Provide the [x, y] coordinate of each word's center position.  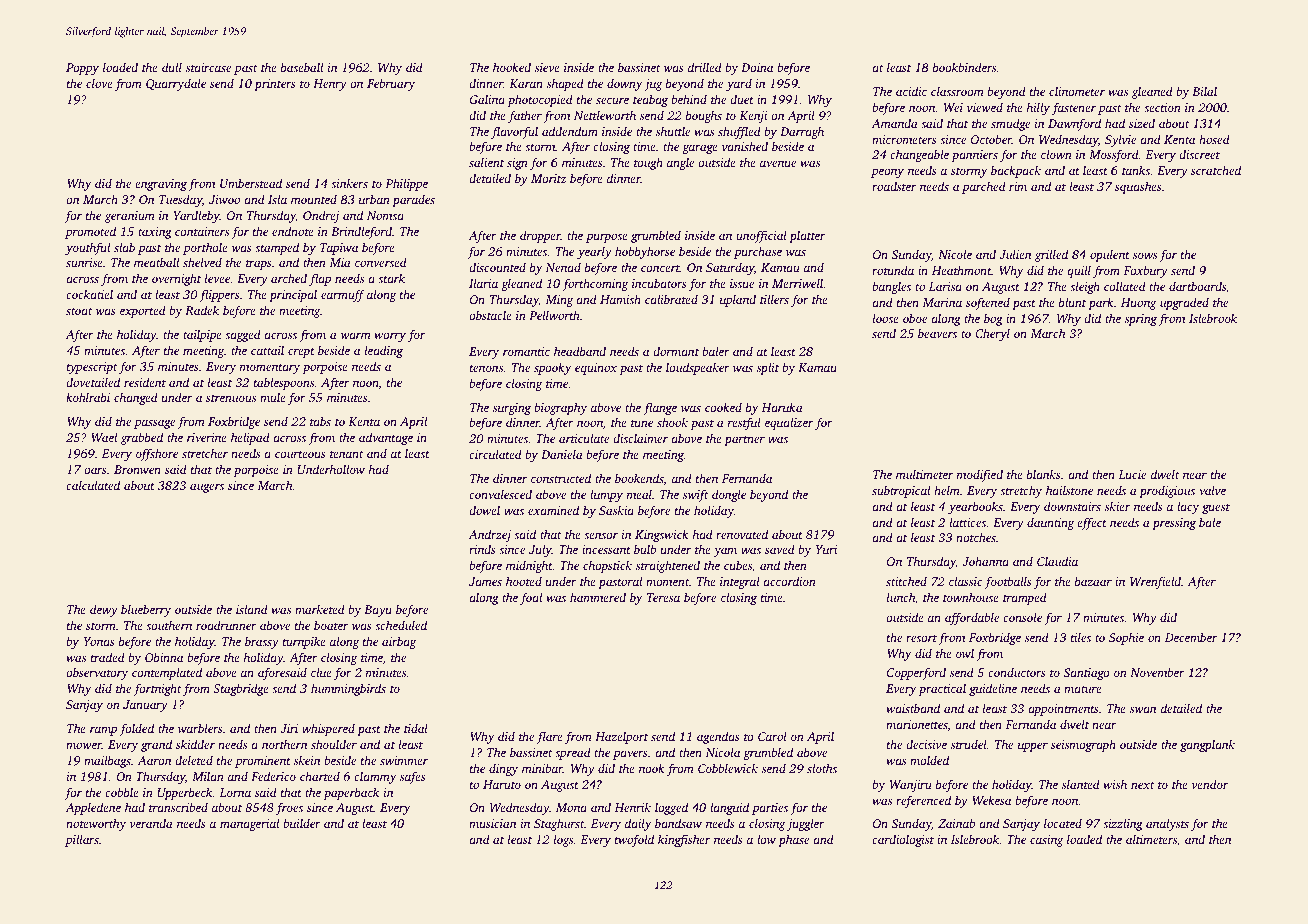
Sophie [1126, 638]
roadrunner [226, 625]
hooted [524, 581]
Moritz [548, 178]
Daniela [562, 454]
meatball [156, 262]
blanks [1043, 474]
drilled [705, 67]
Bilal [1204, 91]
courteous [300, 454]
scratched [1216, 170]
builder [302, 823]
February [391, 84]
